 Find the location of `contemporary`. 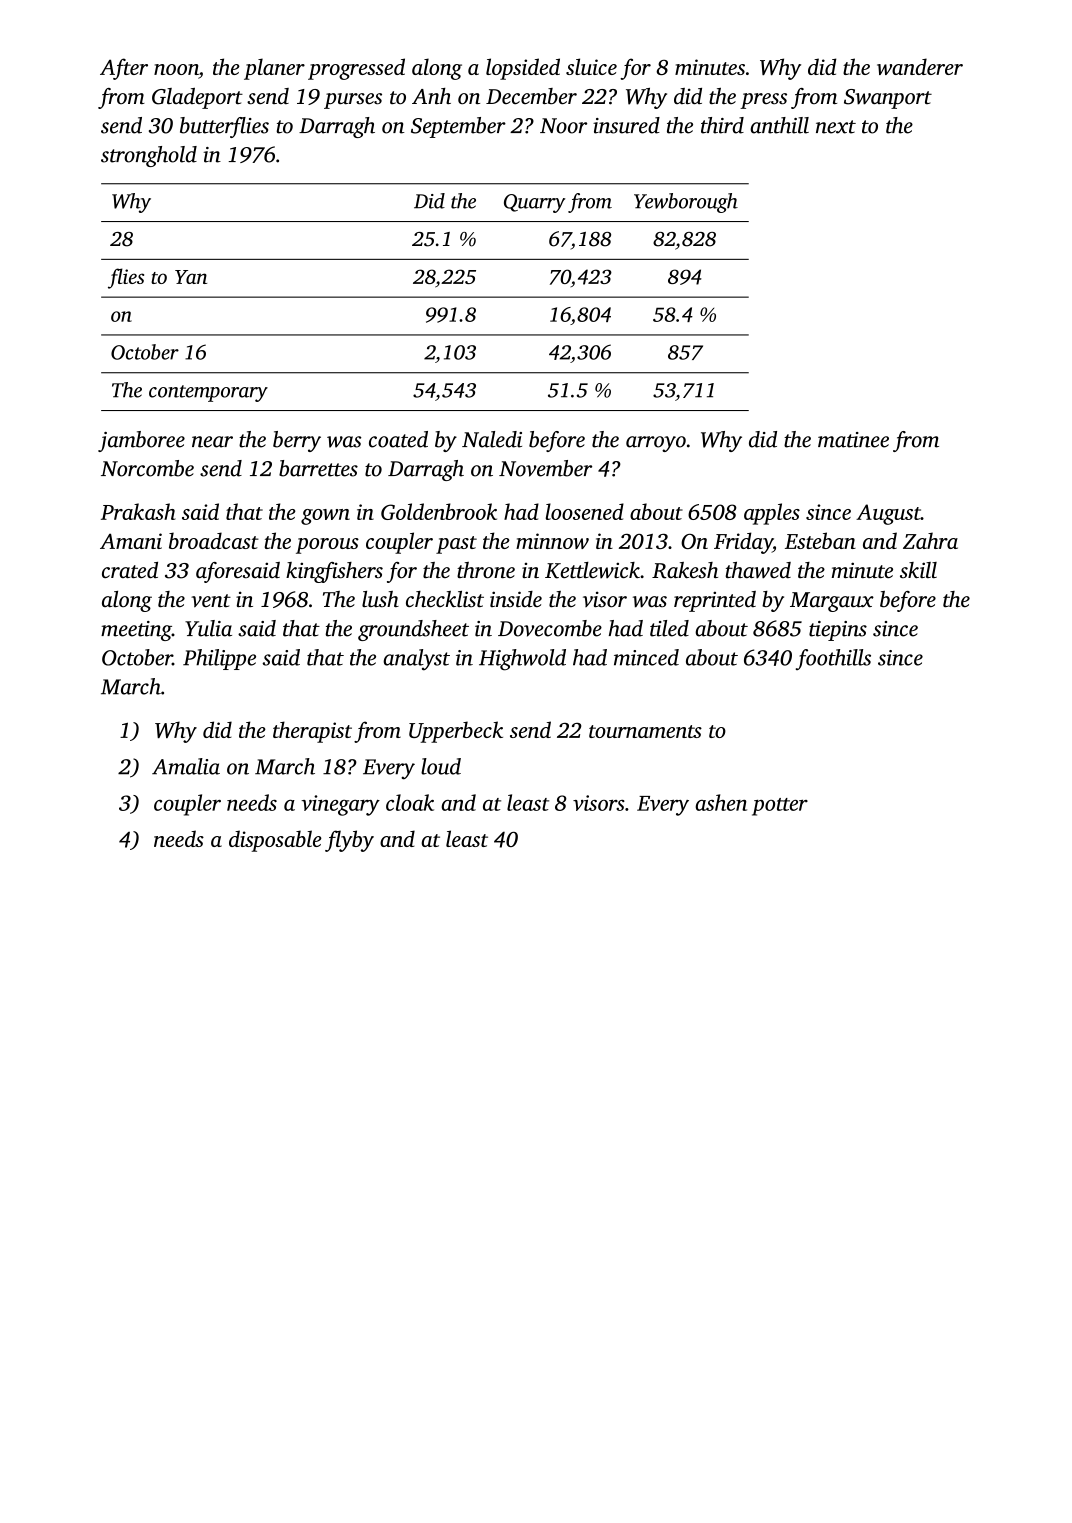

contemporary is located at coordinates (208, 393).
